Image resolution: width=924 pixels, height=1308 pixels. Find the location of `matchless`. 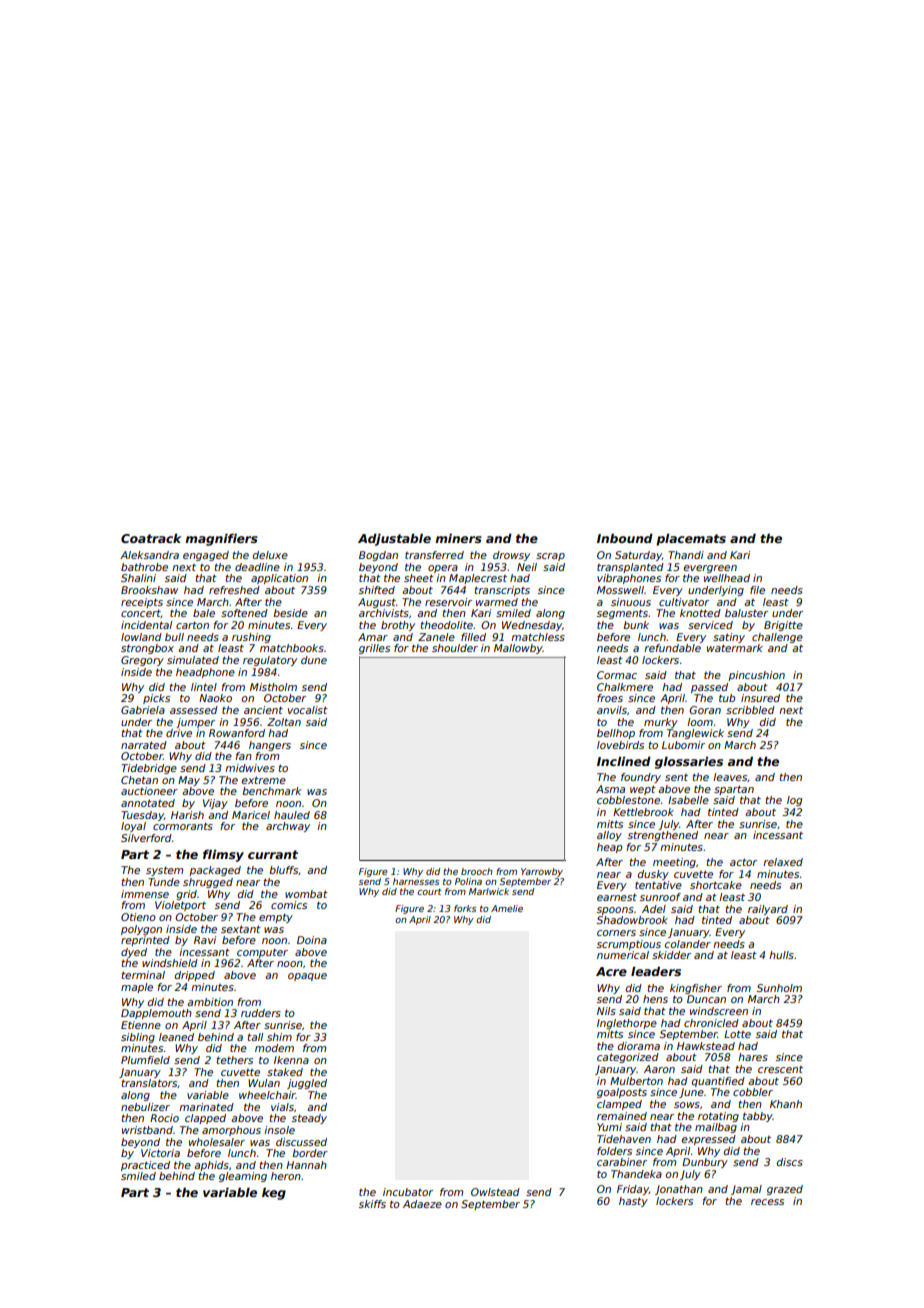

matchless is located at coordinates (538, 637).
